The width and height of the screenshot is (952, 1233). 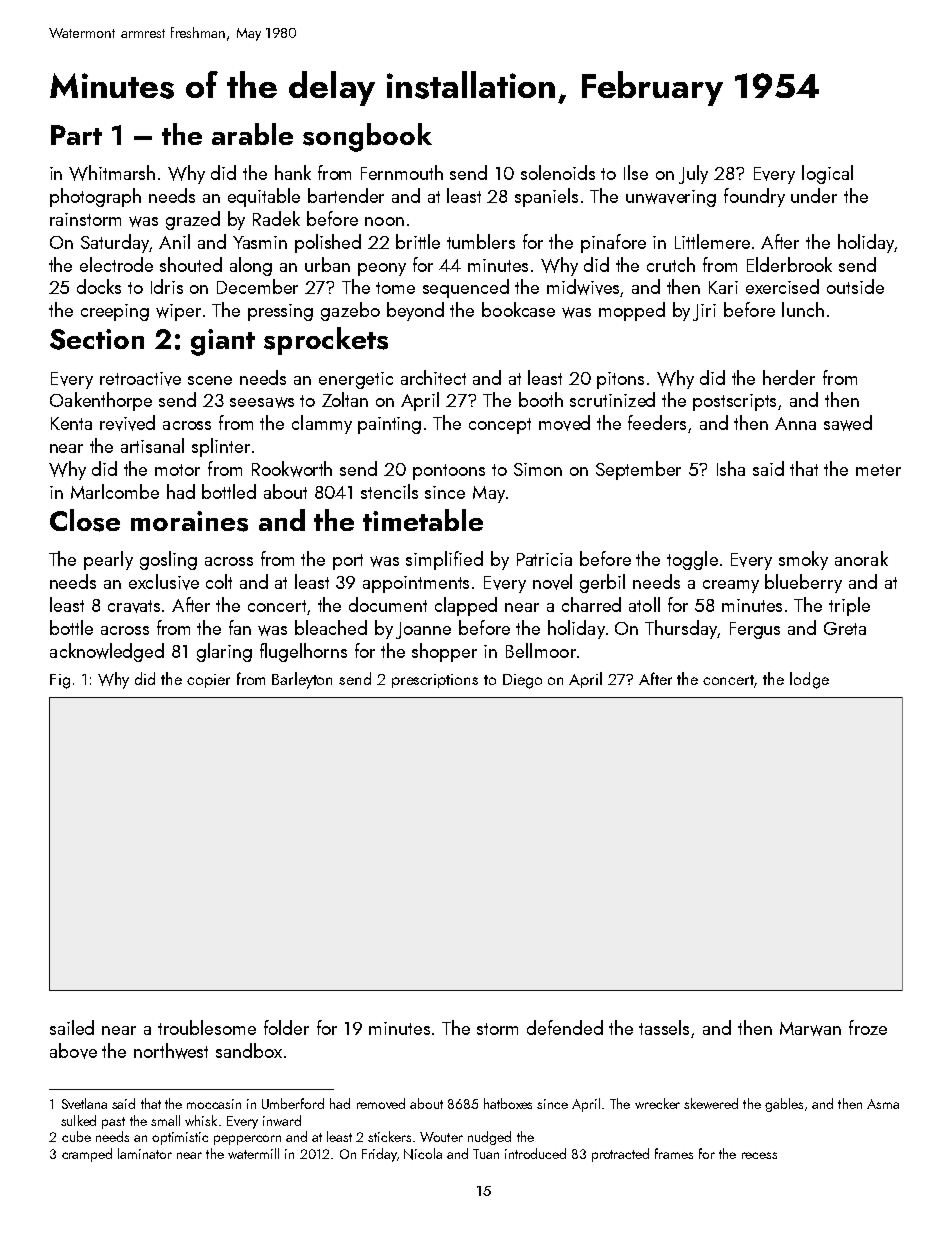 I want to click on copier, so click(x=208, y=681).
